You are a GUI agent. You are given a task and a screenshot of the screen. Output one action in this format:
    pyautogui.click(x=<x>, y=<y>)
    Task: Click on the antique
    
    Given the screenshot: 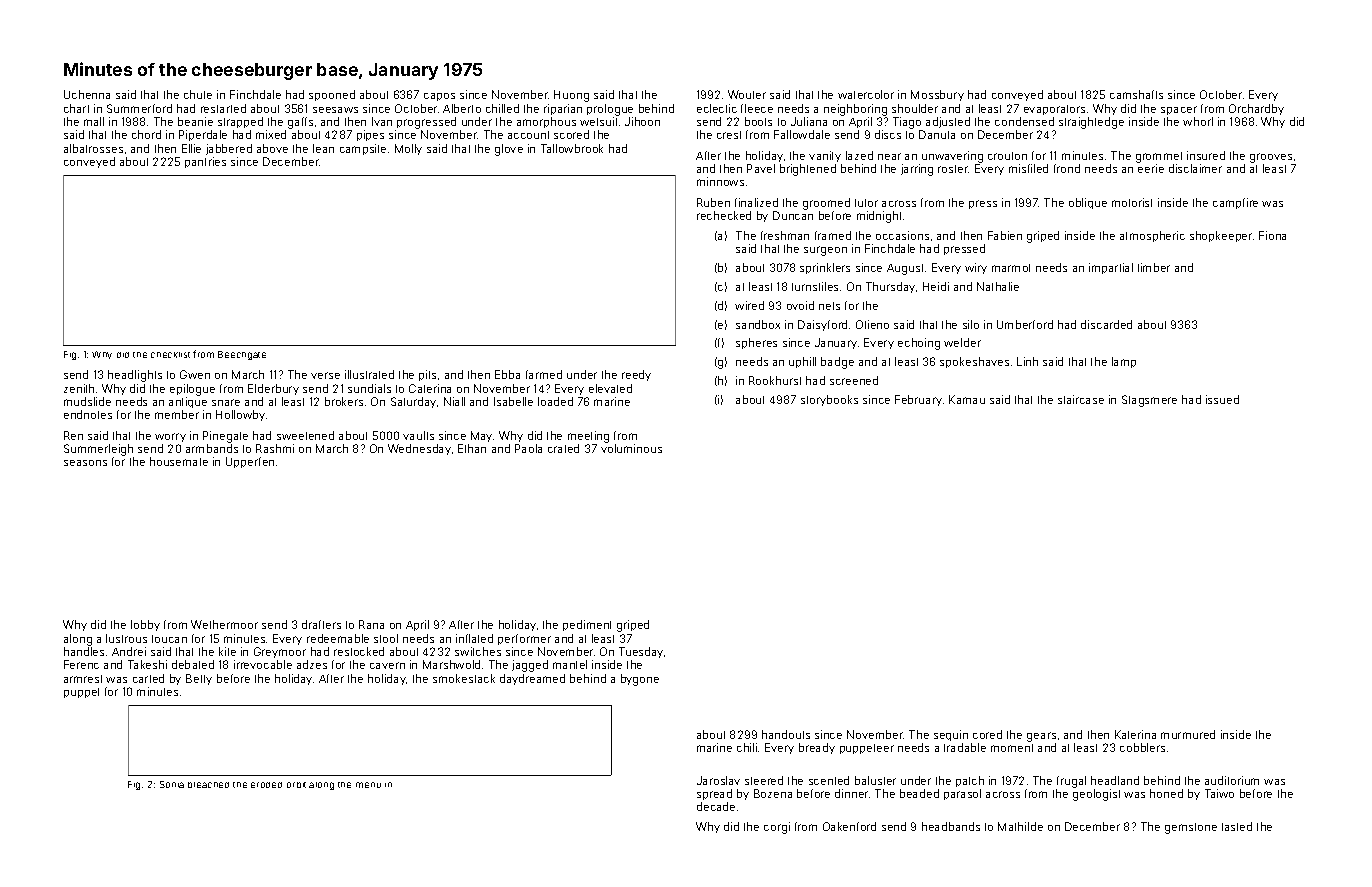 What is the action you would take?
    pyautogui.click(x=188, y=402)
